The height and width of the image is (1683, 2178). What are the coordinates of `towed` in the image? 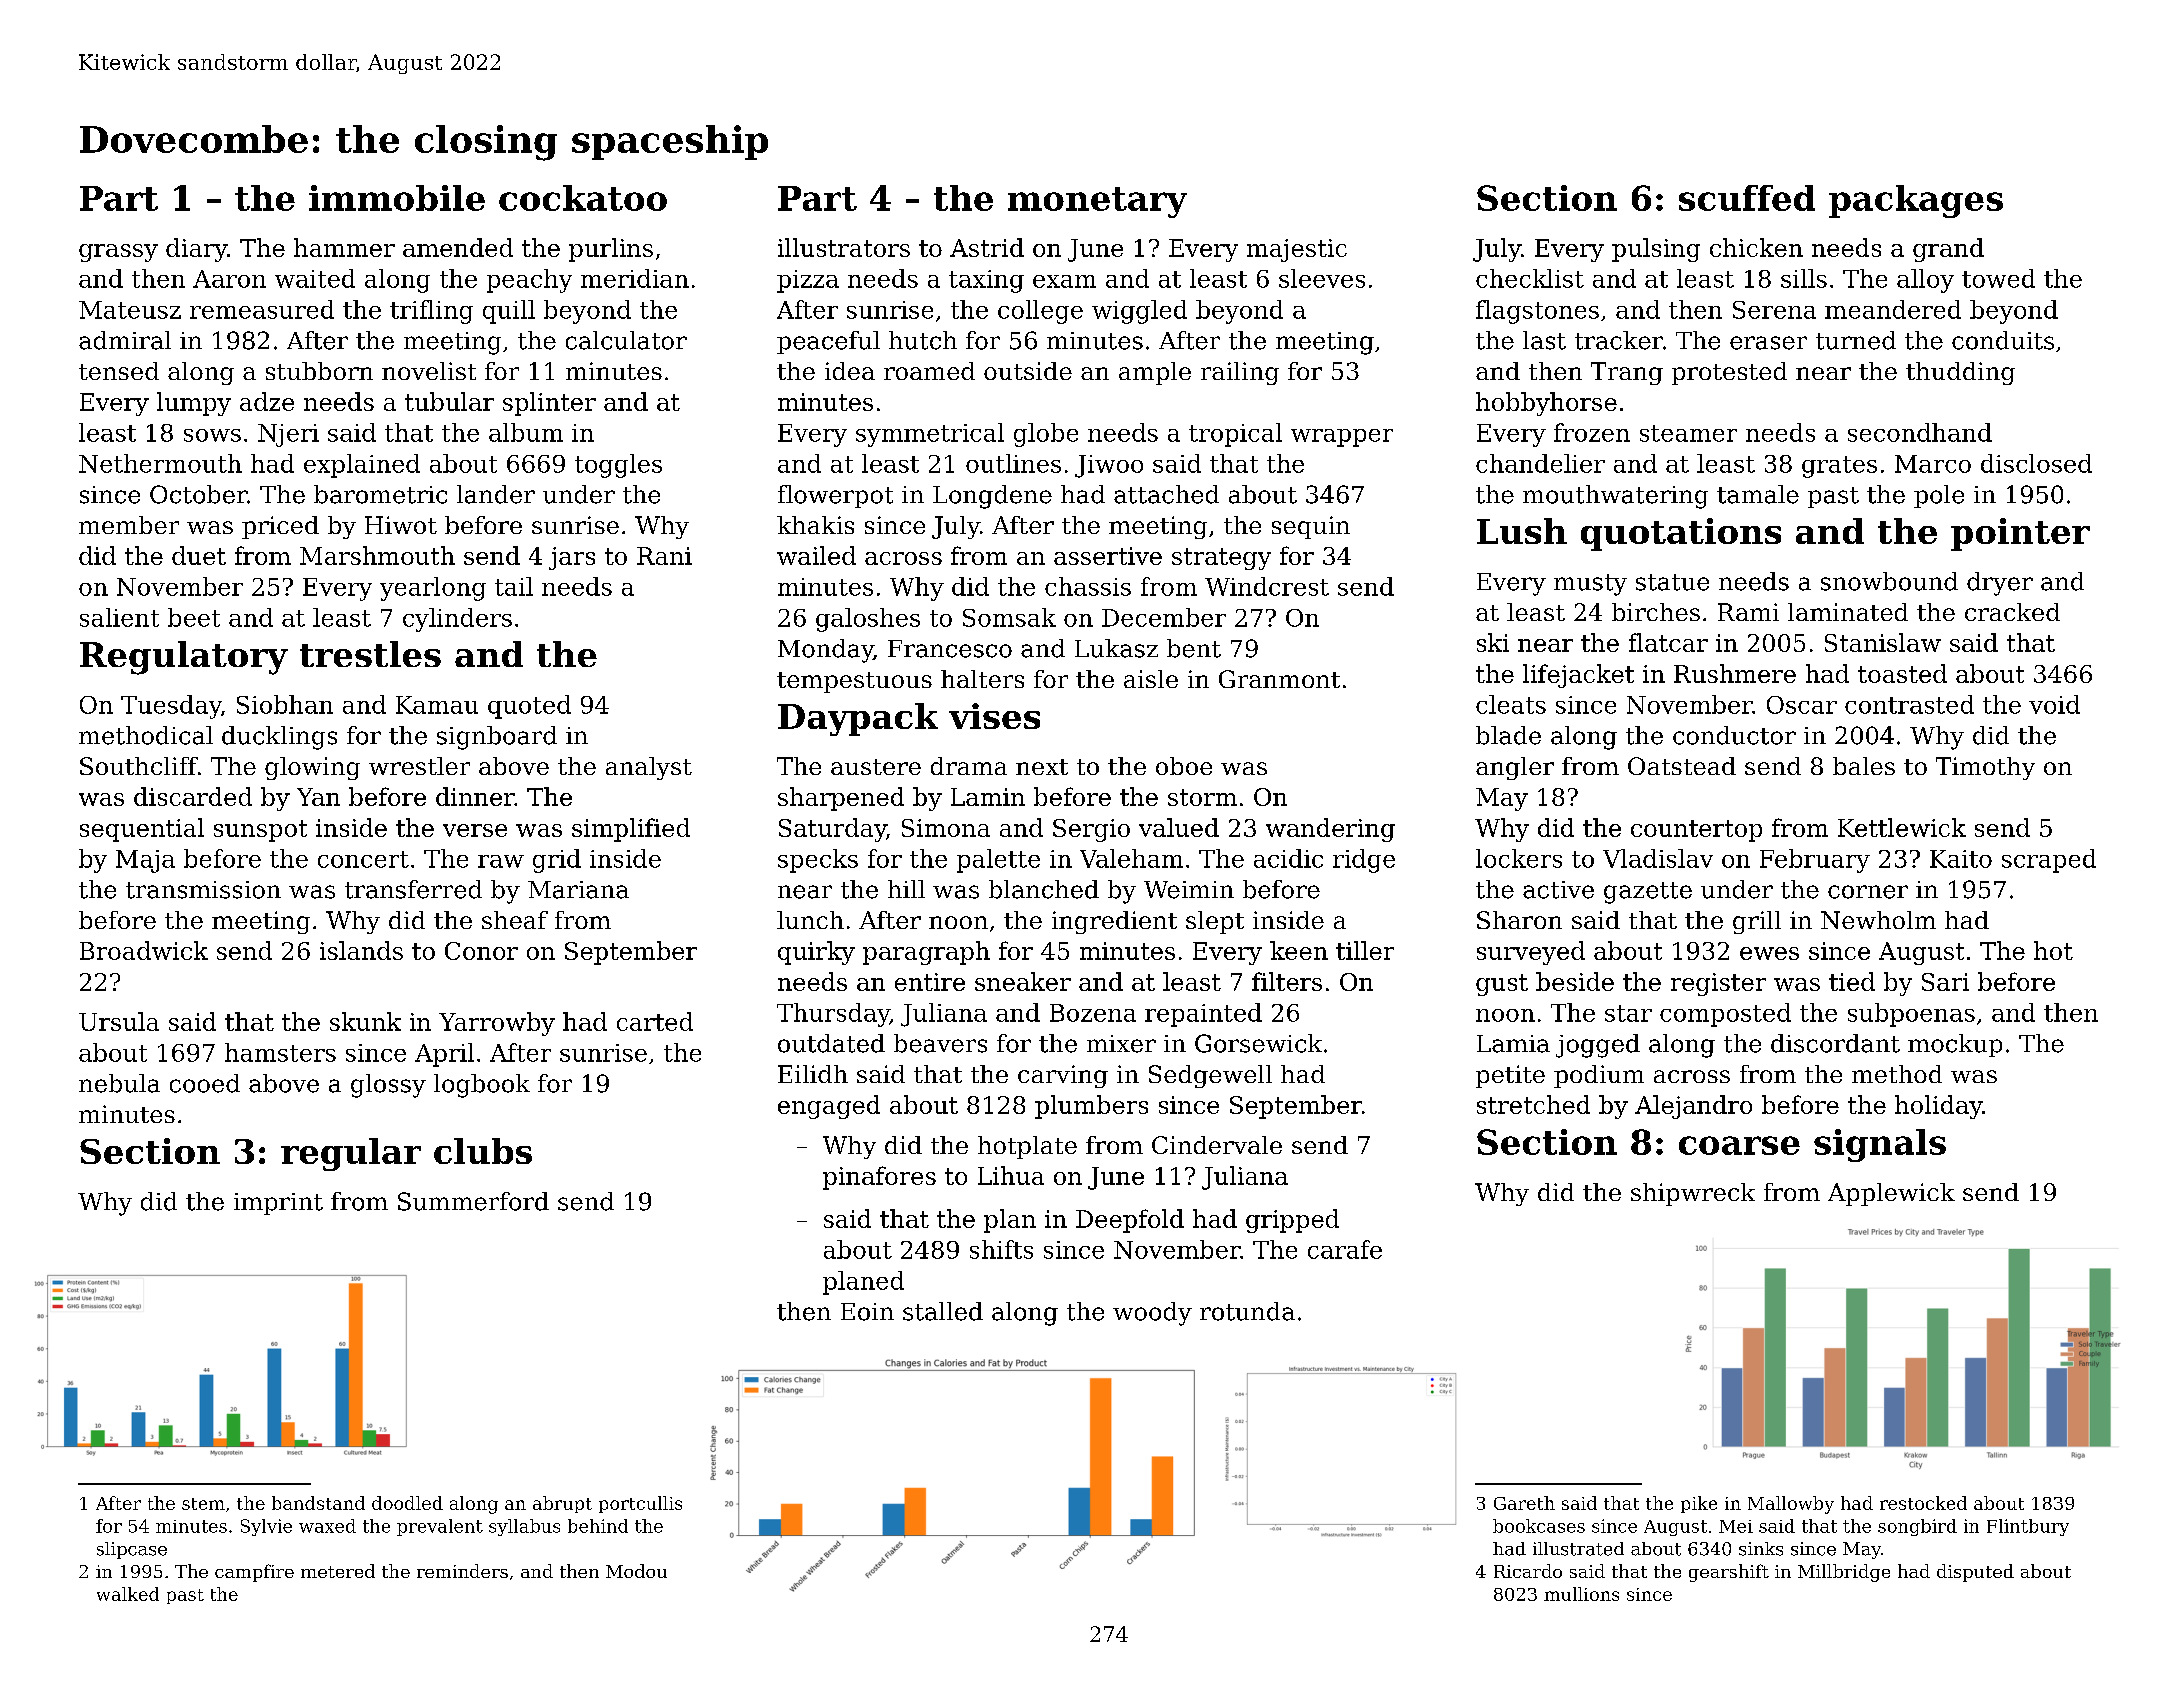 It's located at (1998, 278).
